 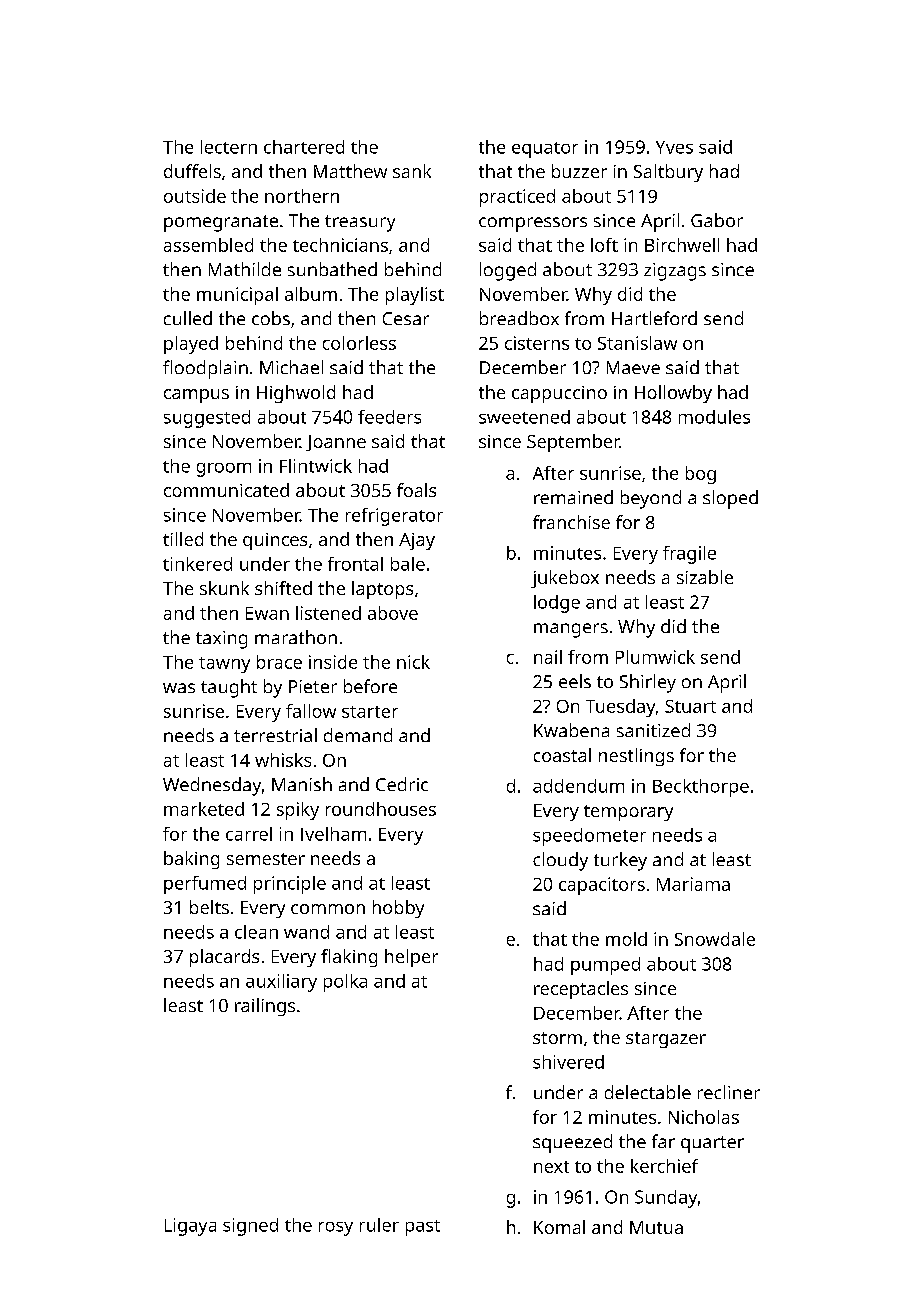 What do you see at coordinates (545, 150) in the screenshot?
I see `equator` at bounding box center [545, 150].
